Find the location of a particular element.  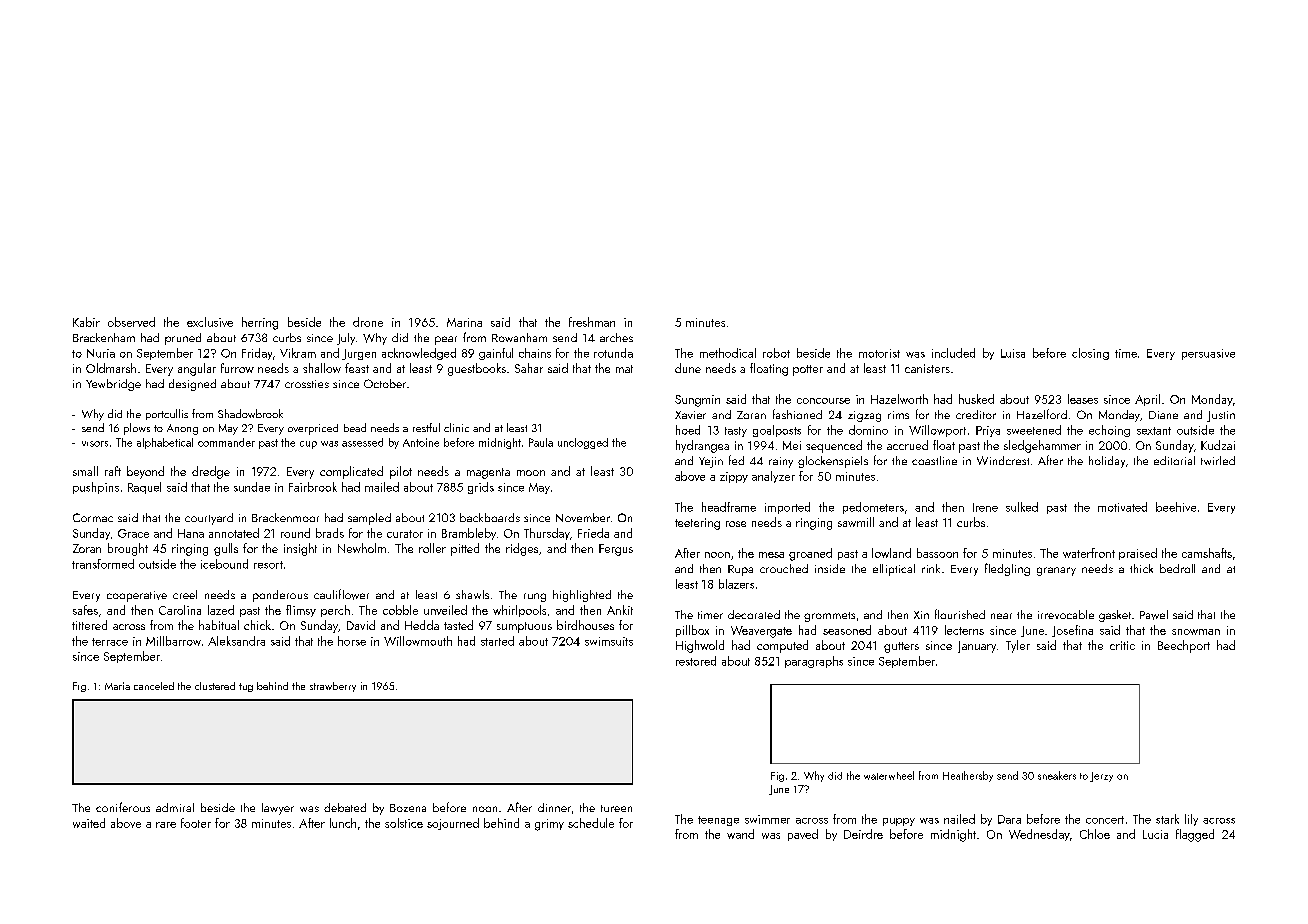

Hana is located at coordinates (191, 533).
